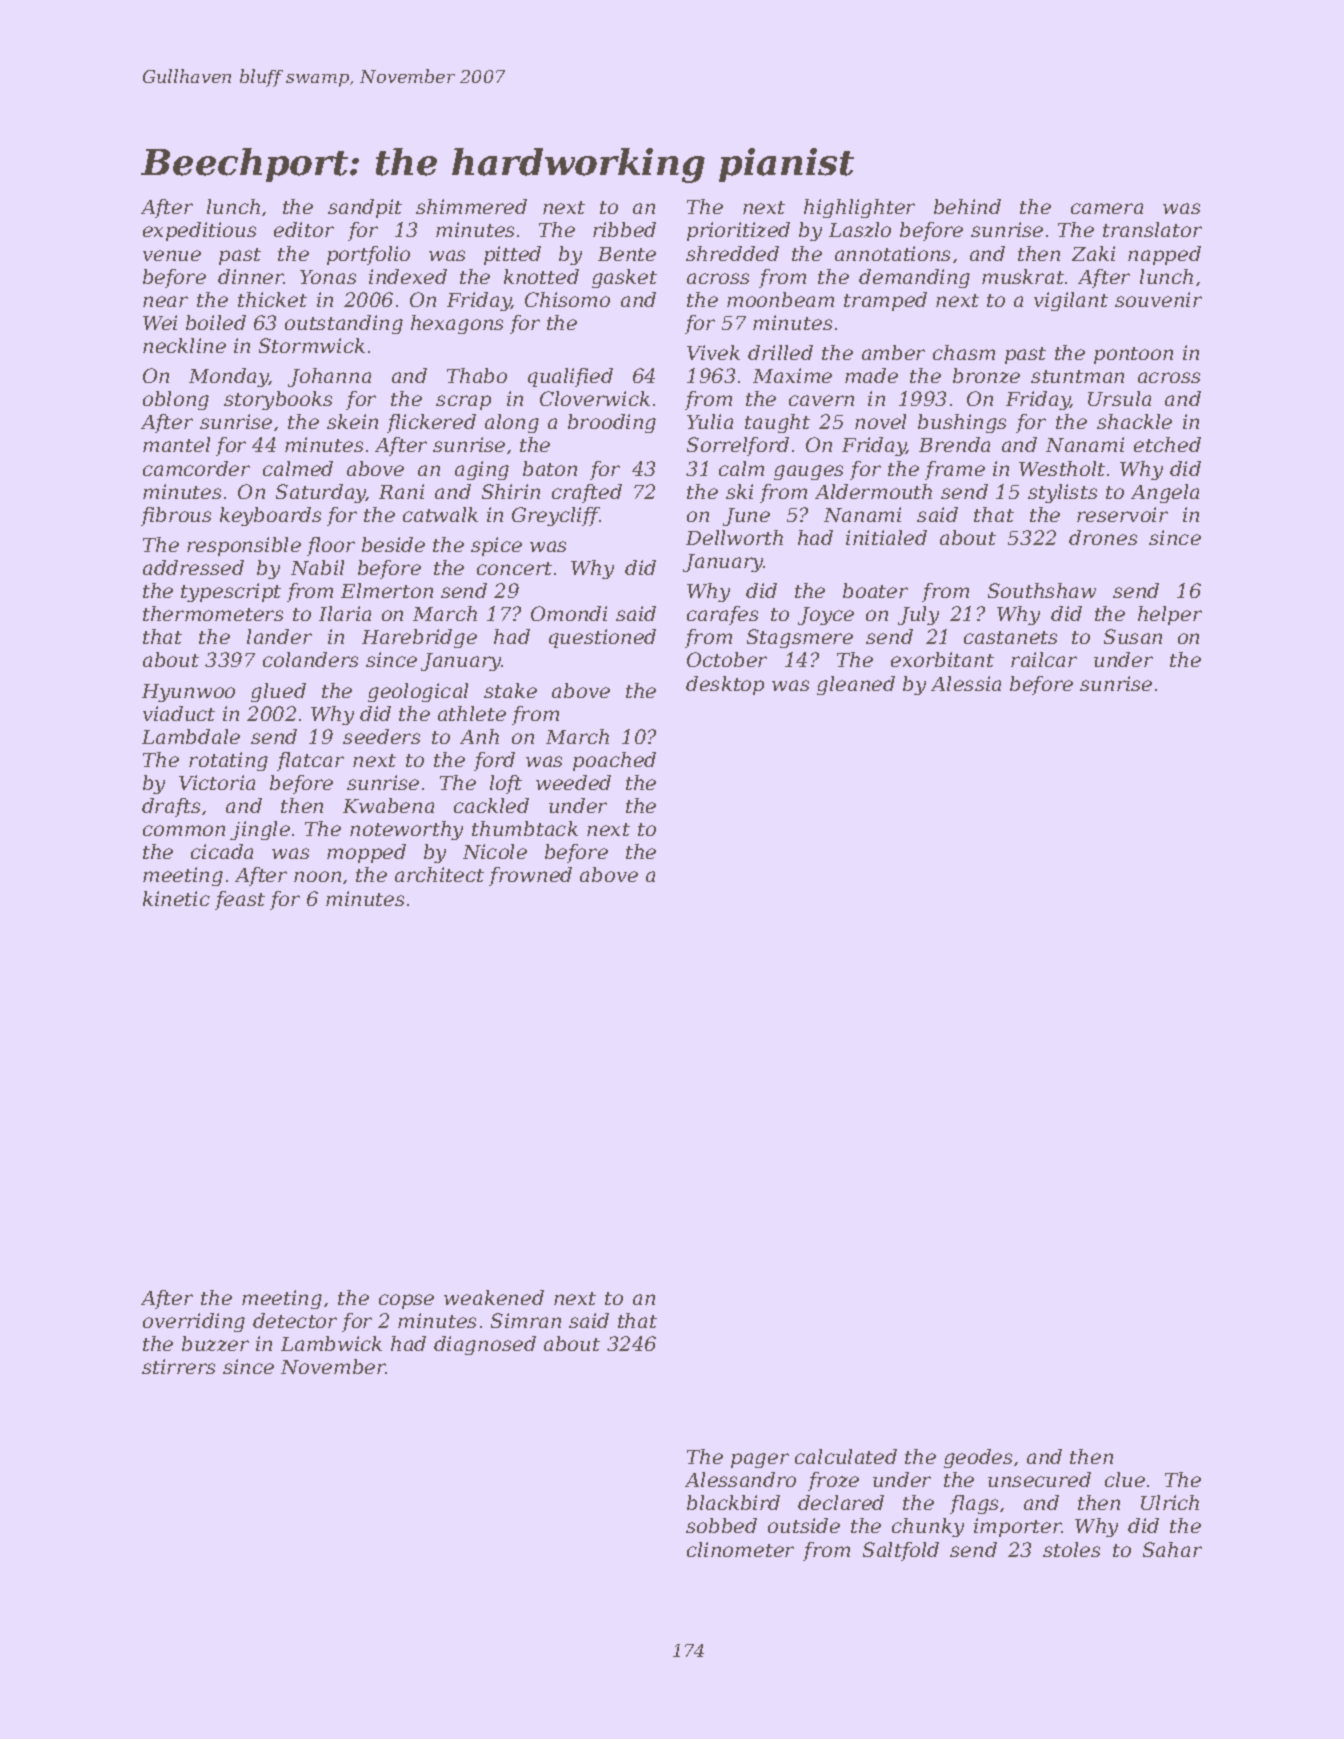 The height and width of the screenshot is (1739, 1344). What do you see at coordinates (721, 1525) in the screenshot?
I see `sobbed` at bounding box center [721, 1525].
